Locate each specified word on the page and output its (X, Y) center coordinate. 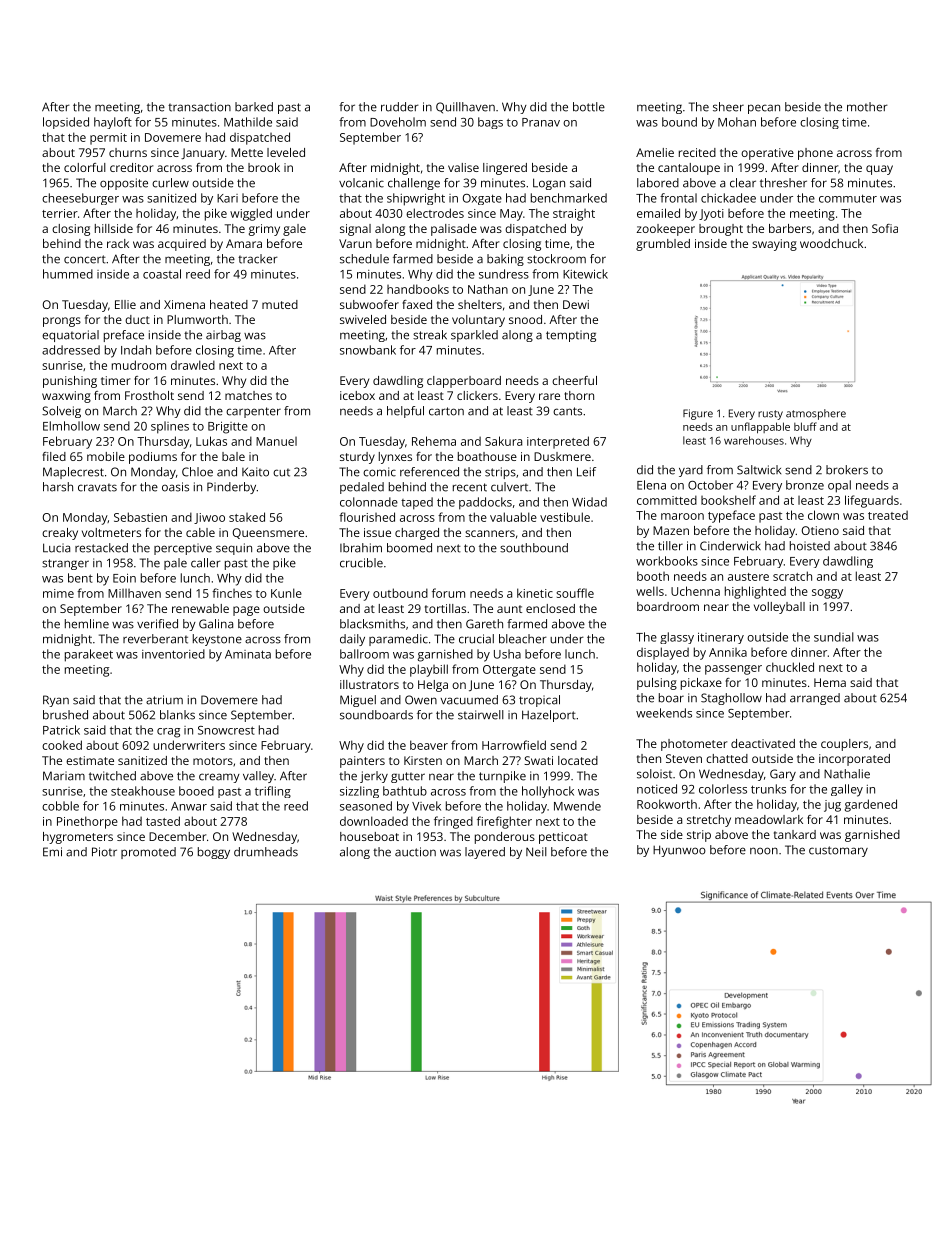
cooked (62, 745)
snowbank (368, 350)
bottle (589, 107)
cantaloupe (689, 169)
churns (128, 152)
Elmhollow (71, 426)
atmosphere (816, 414)
